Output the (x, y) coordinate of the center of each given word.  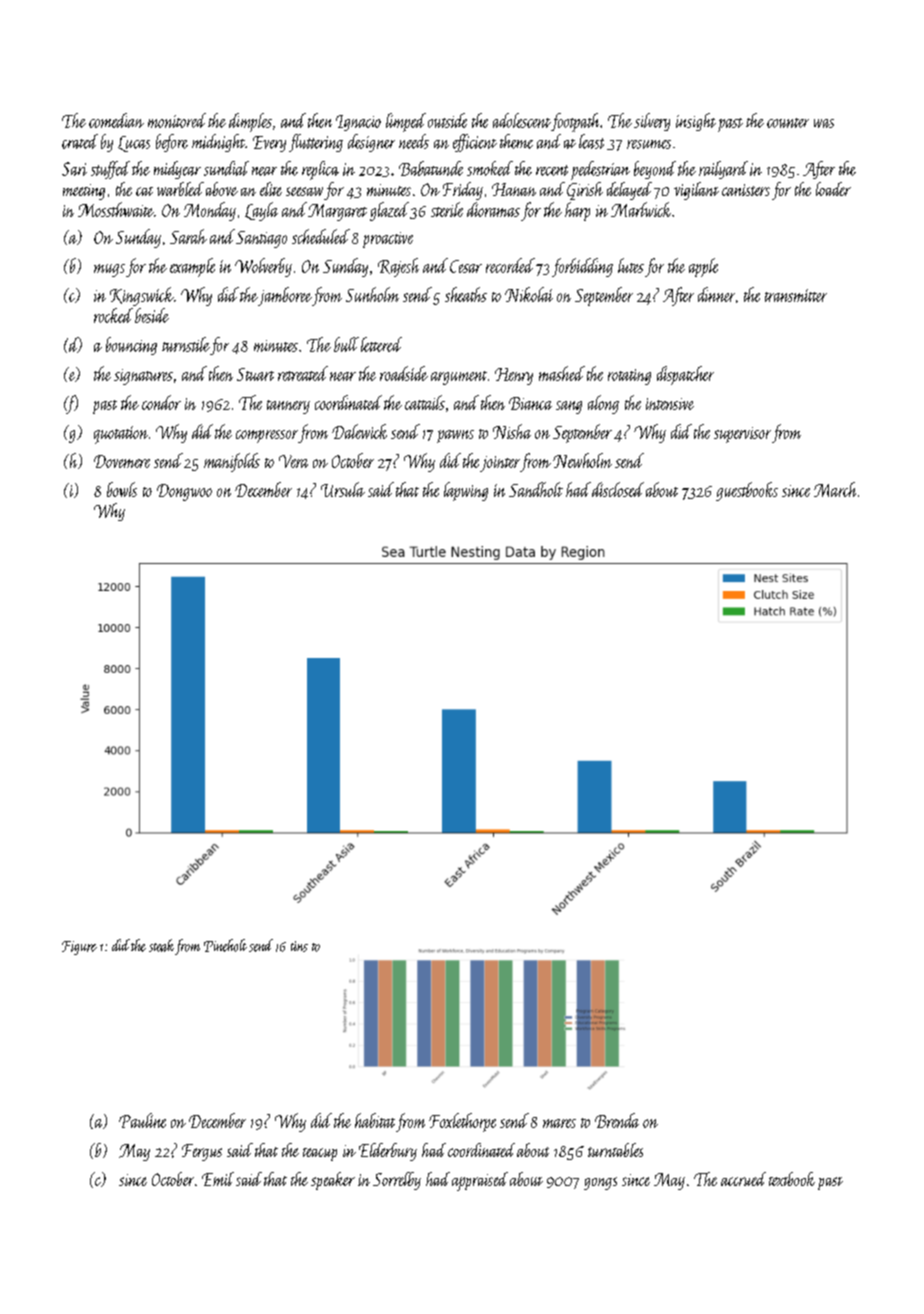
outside (447, 120)
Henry (514, 376)
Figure (79, 948)
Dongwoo (184, 492)
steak (161, 945)
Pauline (142, 1120)
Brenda (617, 1120)
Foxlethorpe (462, 1122)
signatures (143, 377)
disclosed (618, 489)
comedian (116, 120)
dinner (716, 294)
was (824, 123)
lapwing (466, 491)
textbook (792, 1179)
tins (299, 946)
